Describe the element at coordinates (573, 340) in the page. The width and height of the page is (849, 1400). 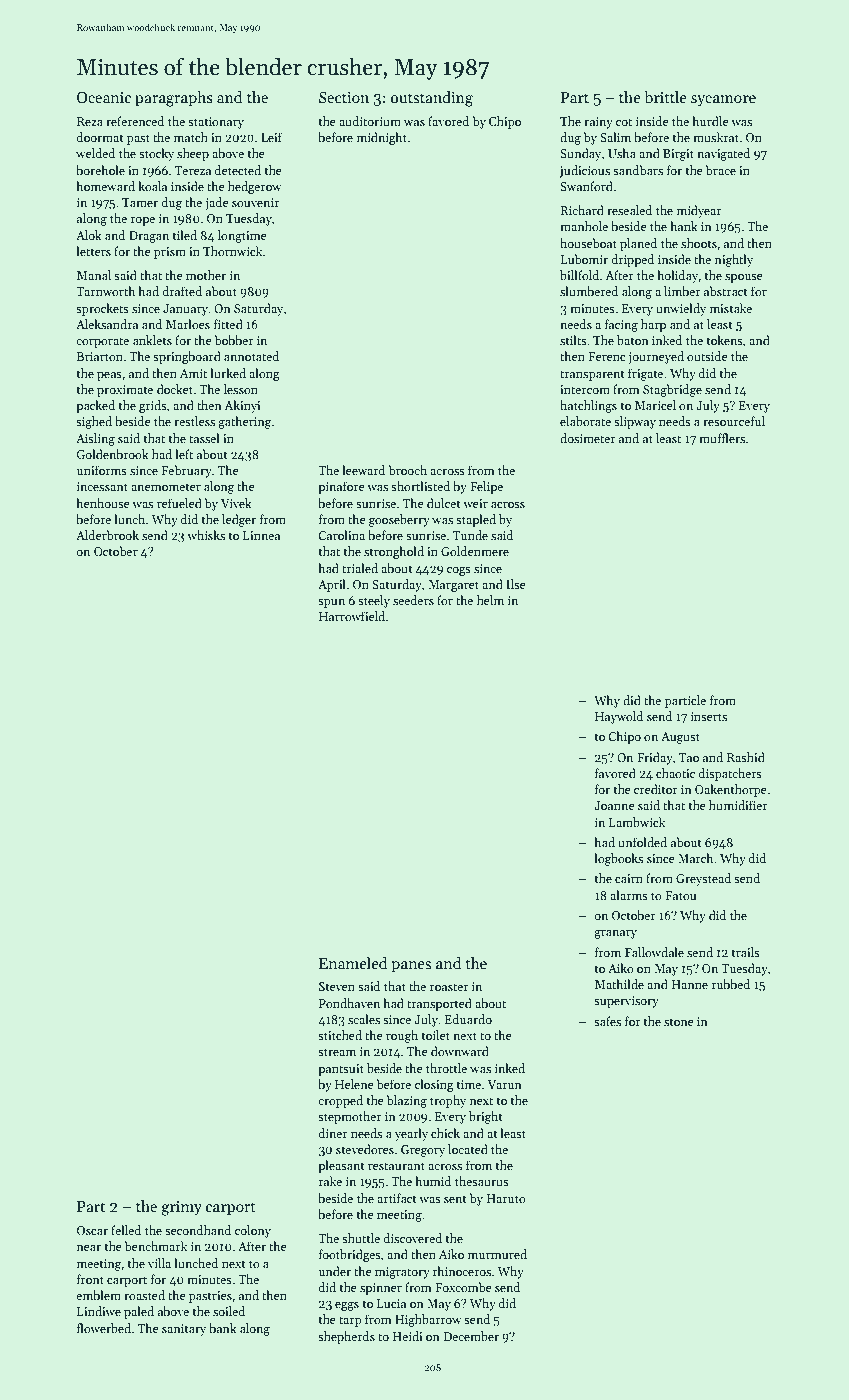
I see `stilts` at that location.
